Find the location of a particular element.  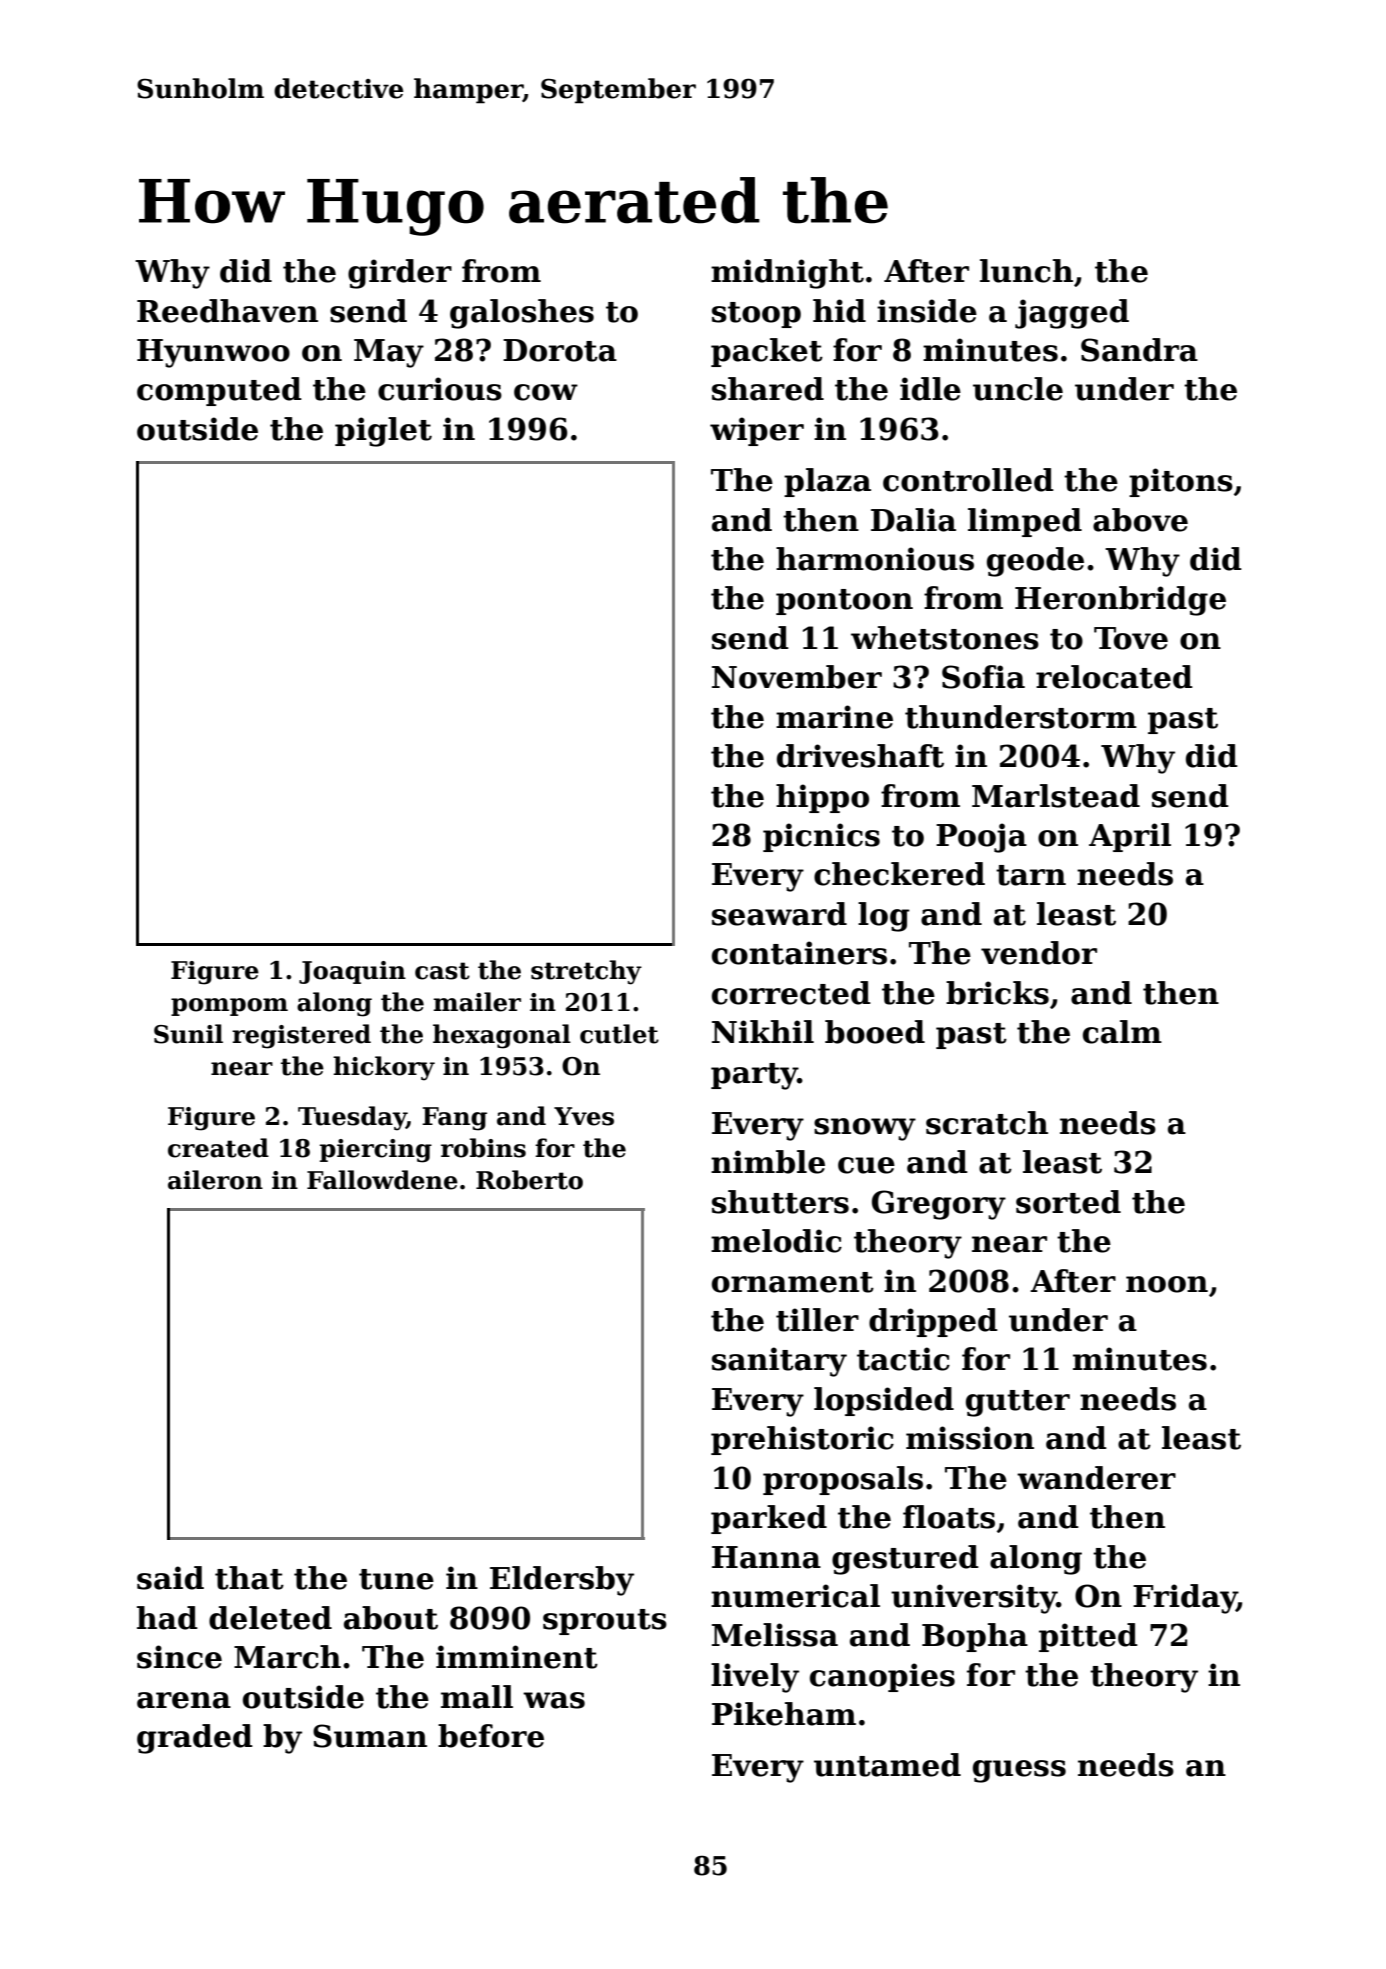

Joaquin is located at coordinates (352, 972).
